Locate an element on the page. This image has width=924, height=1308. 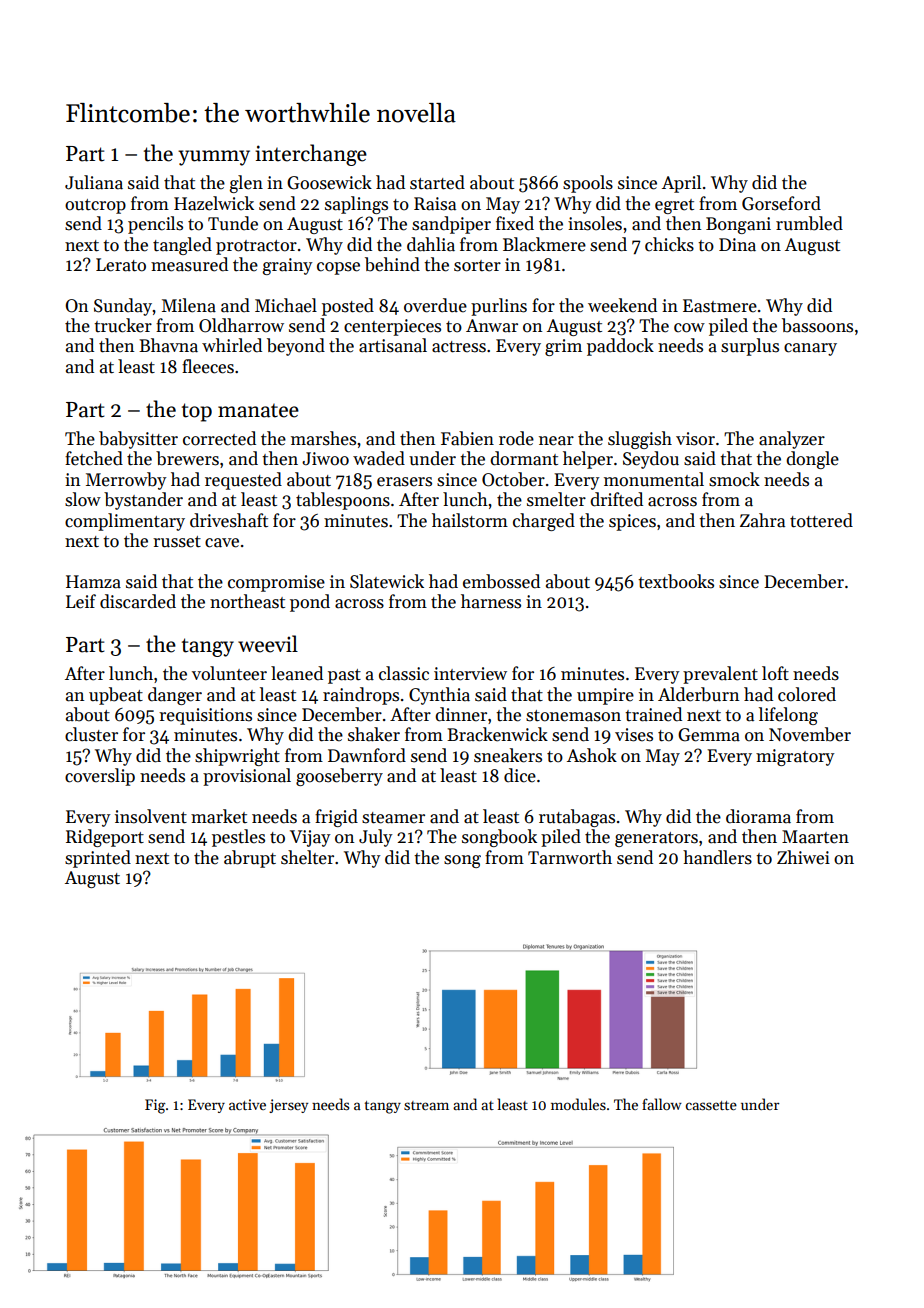
requested is located at coordinates (243, 481).
